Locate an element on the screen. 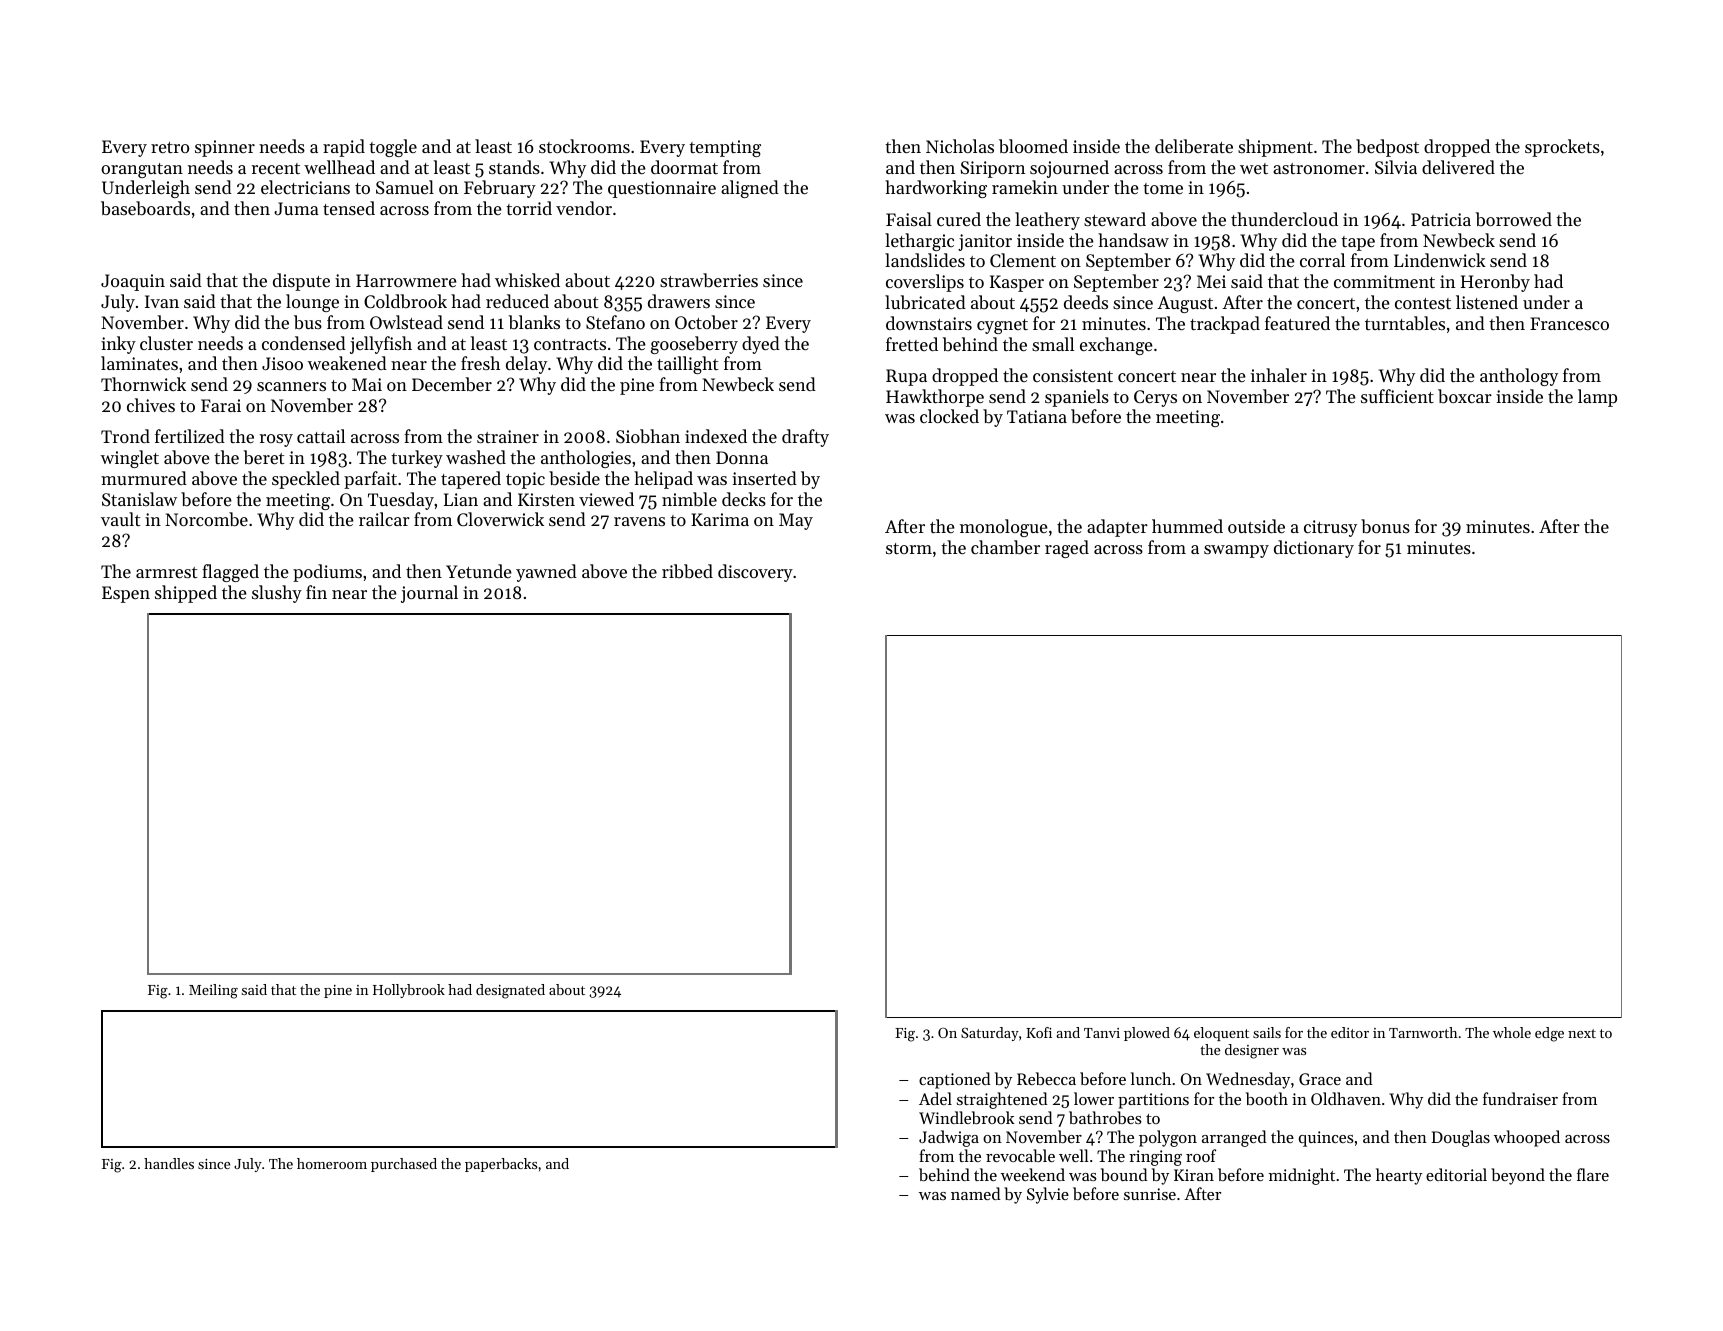 The height and width of the screenshot is (1331, 1723). journal is located at coordinates (429, 594).
